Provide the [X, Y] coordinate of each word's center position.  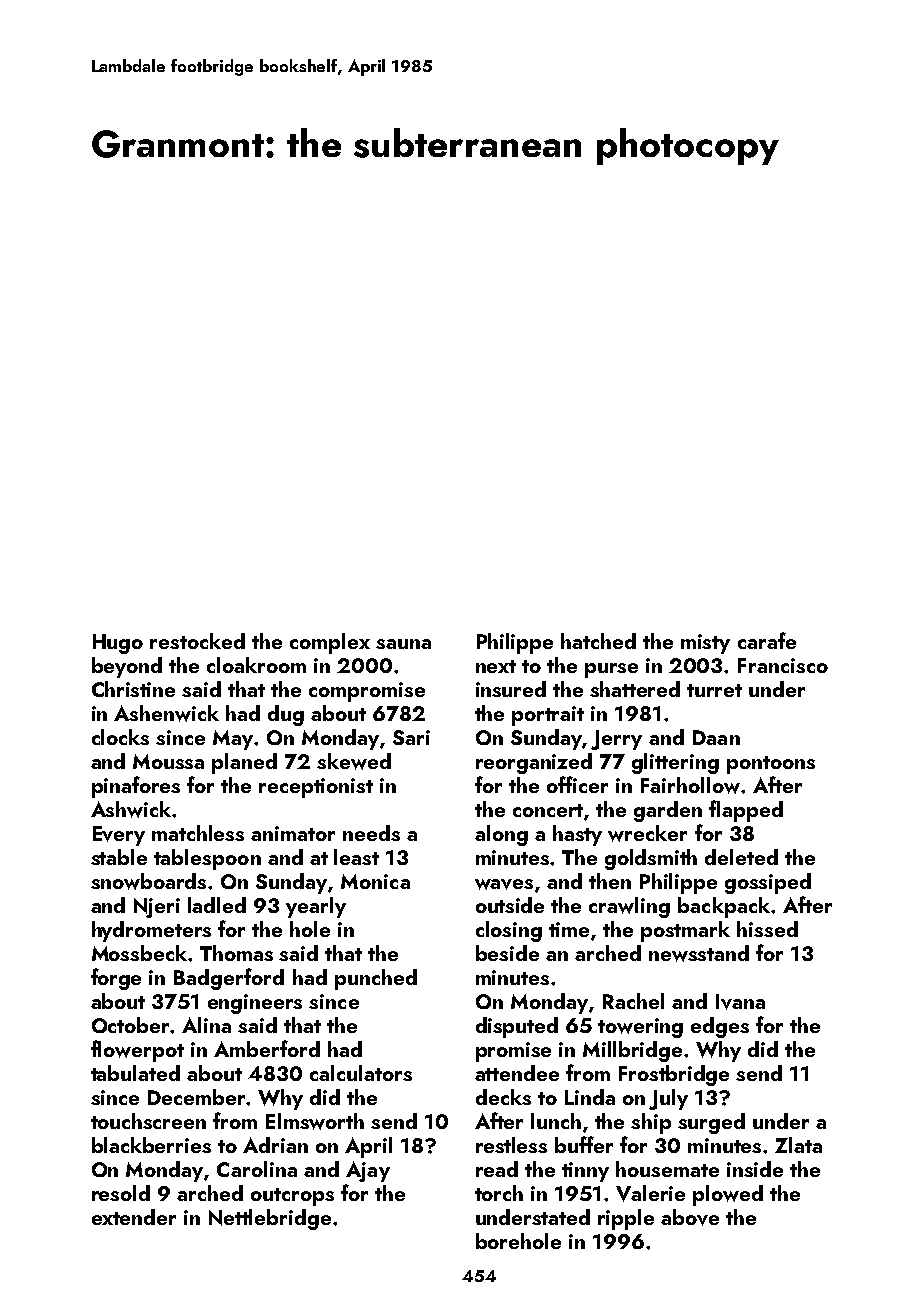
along [501, 835]
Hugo [118, 644]
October [131, 1025]
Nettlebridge [270, 1219]
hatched [598, 641]
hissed [767, 929]
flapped [746, 811]
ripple [626, 1219]
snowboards [148, 881]
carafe [767, 640]
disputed [517, 1027]
